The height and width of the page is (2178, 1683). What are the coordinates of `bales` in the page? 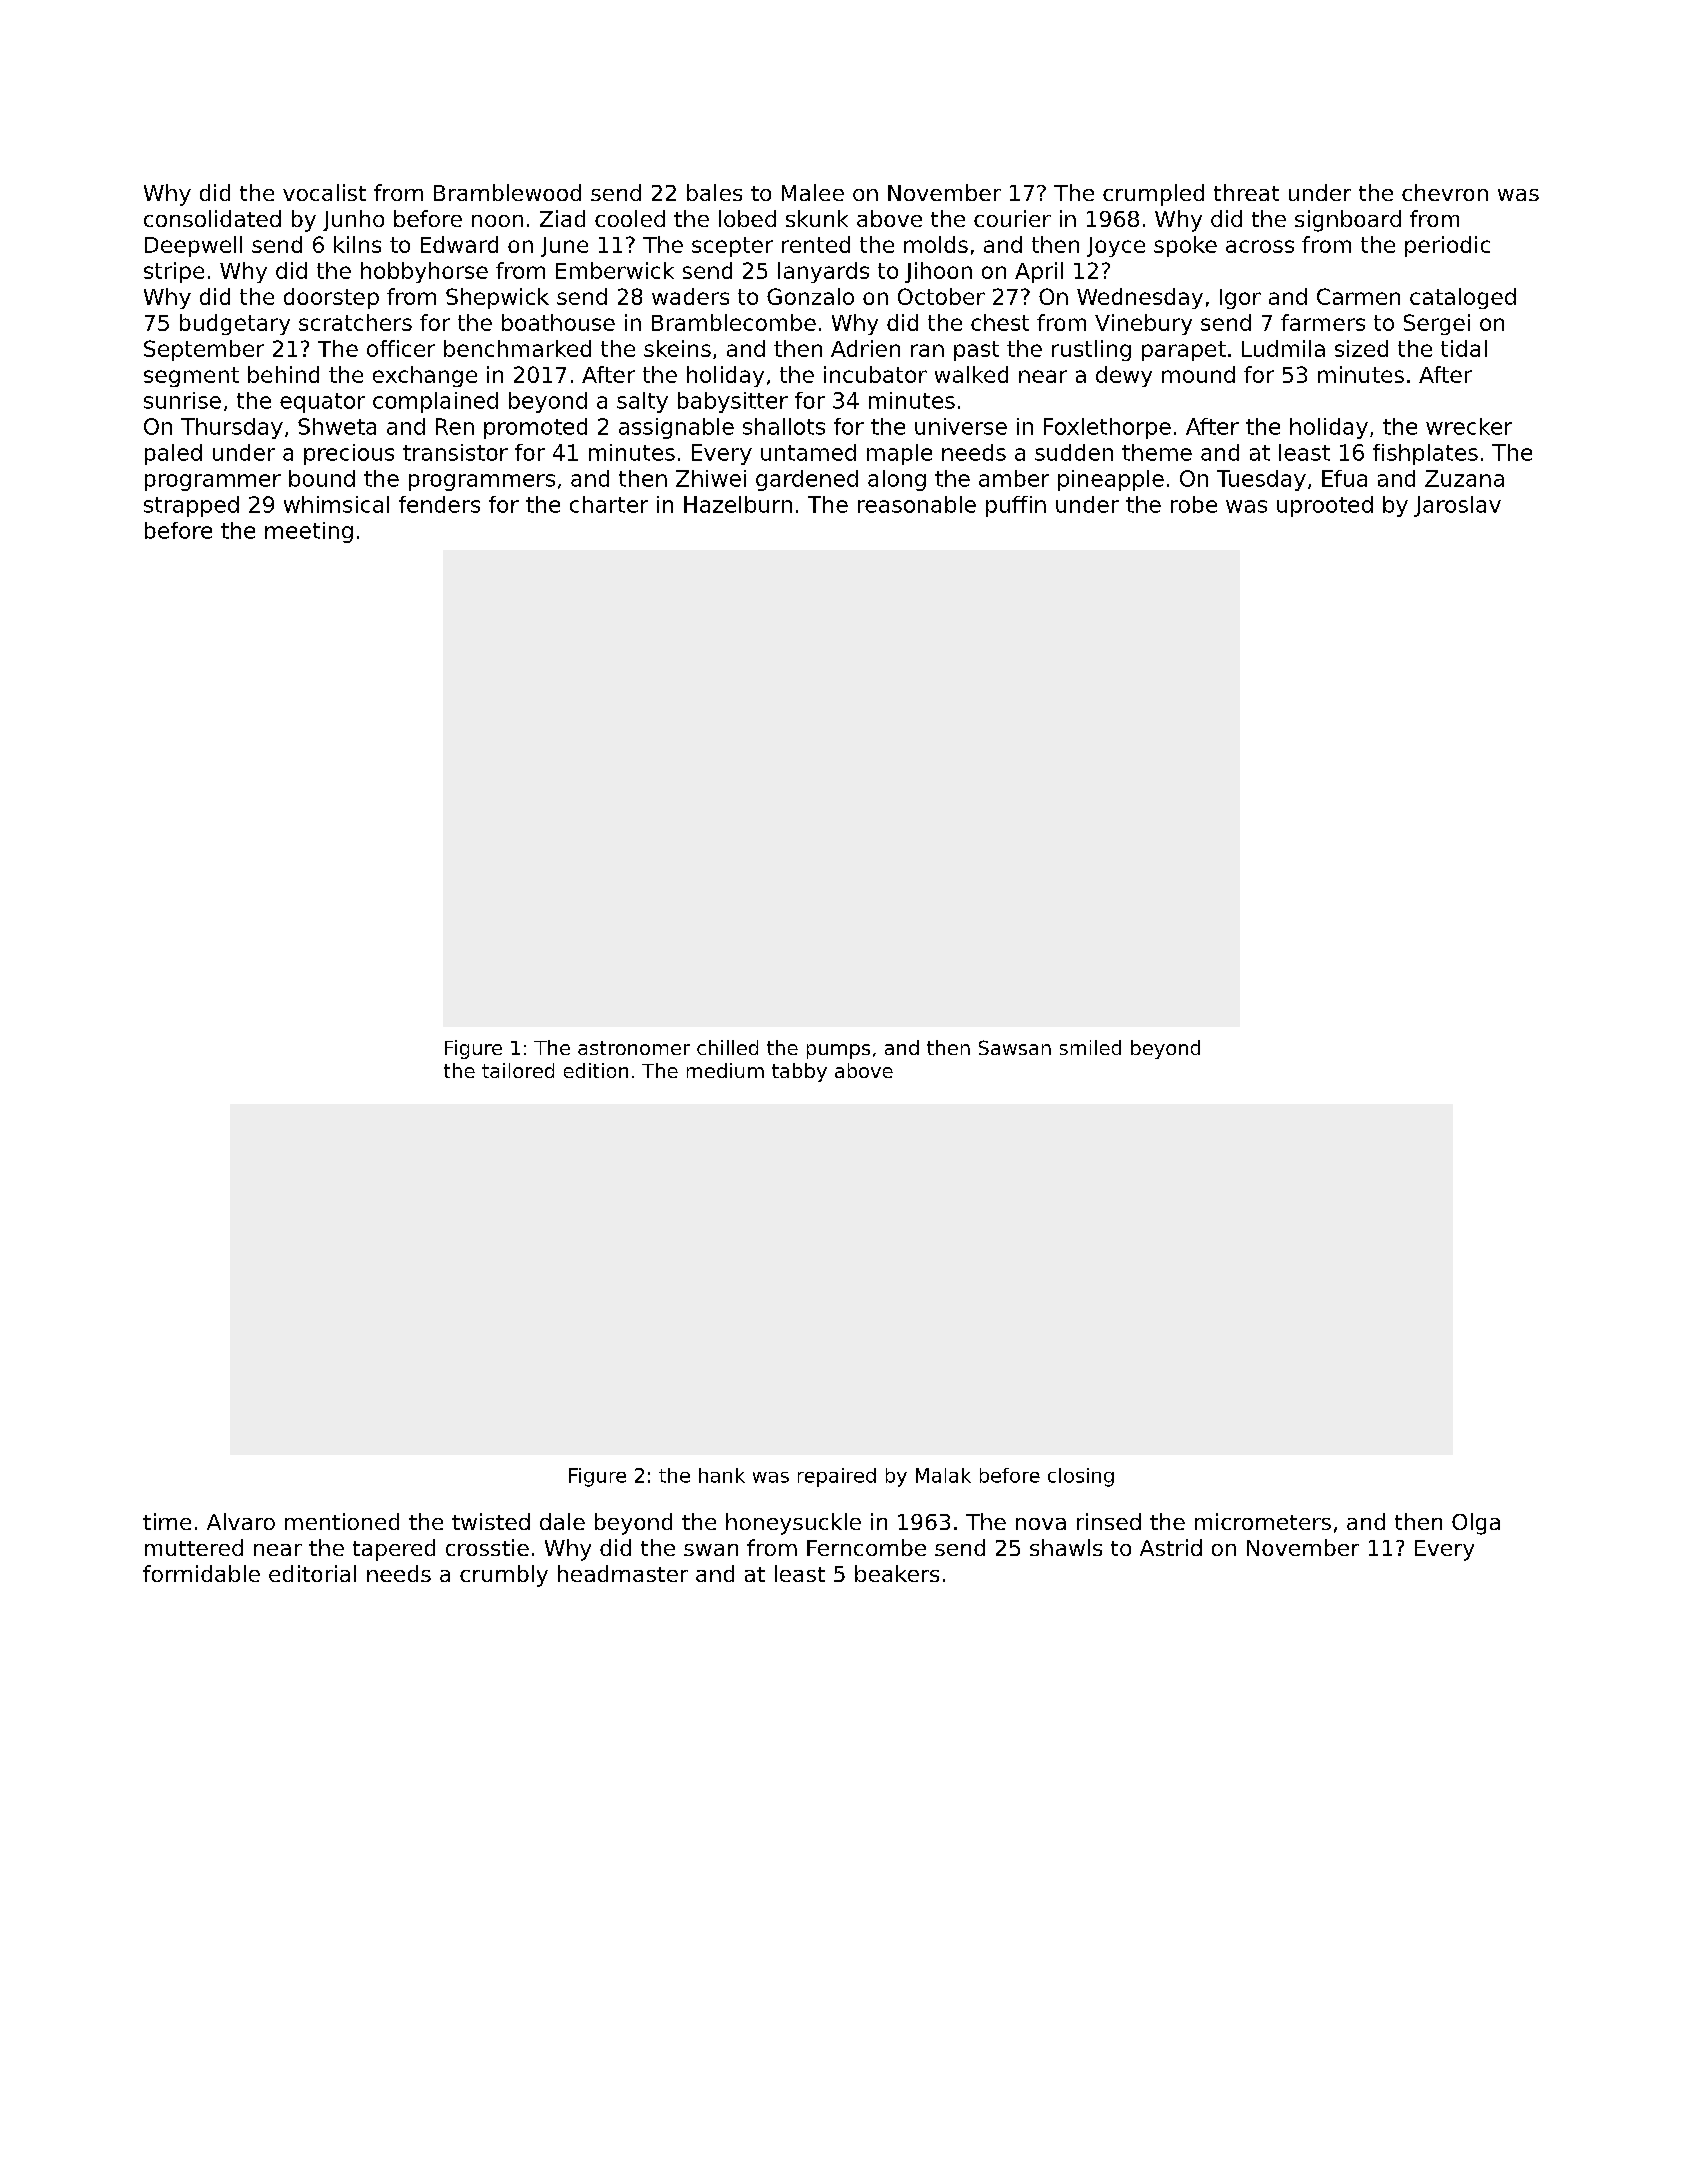 It's located at (714, 192).
